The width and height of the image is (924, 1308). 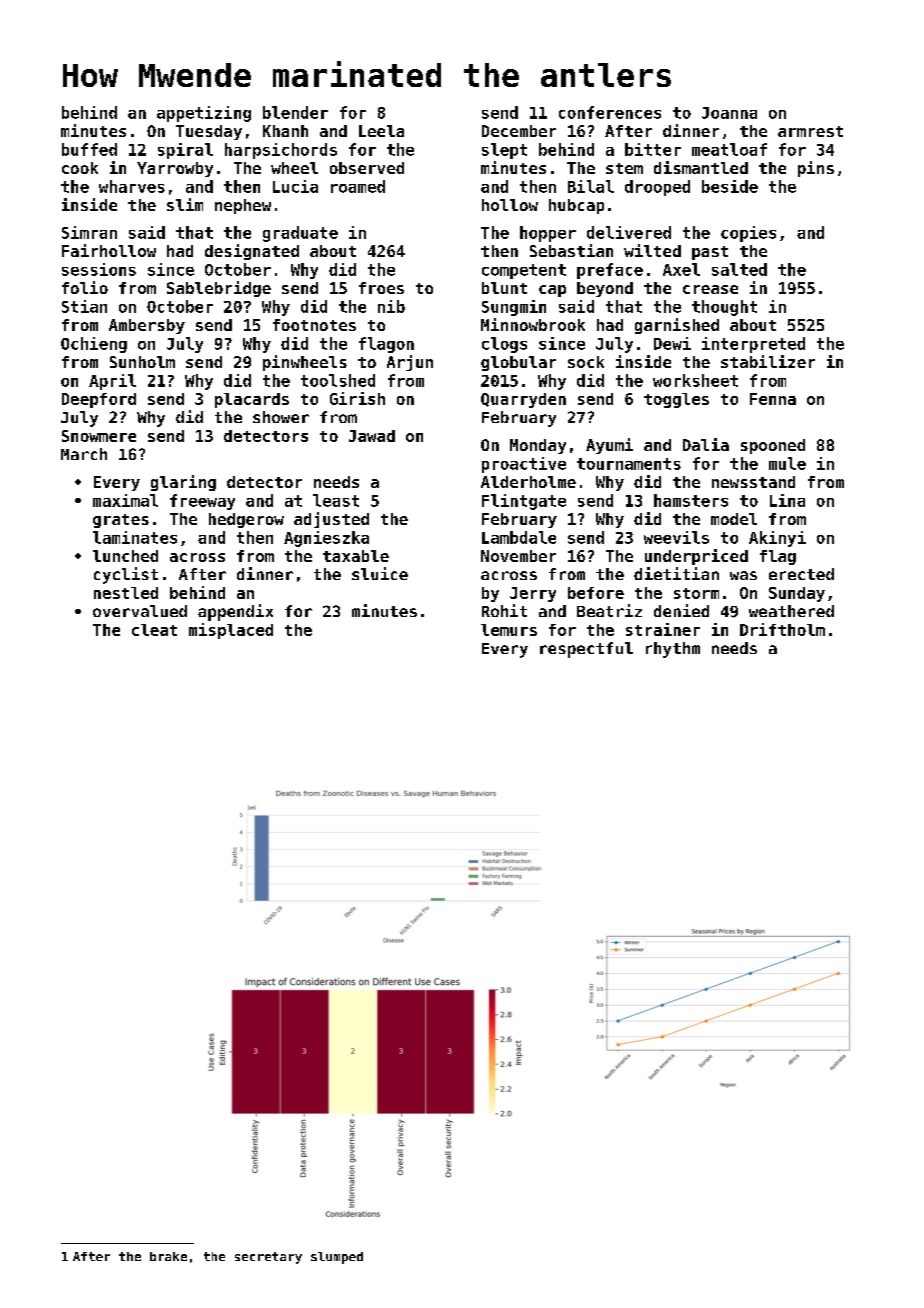 What do you see at coordinates (268, 1258) in the image?
I see `secretary` at bounding box center [268, 1258].
